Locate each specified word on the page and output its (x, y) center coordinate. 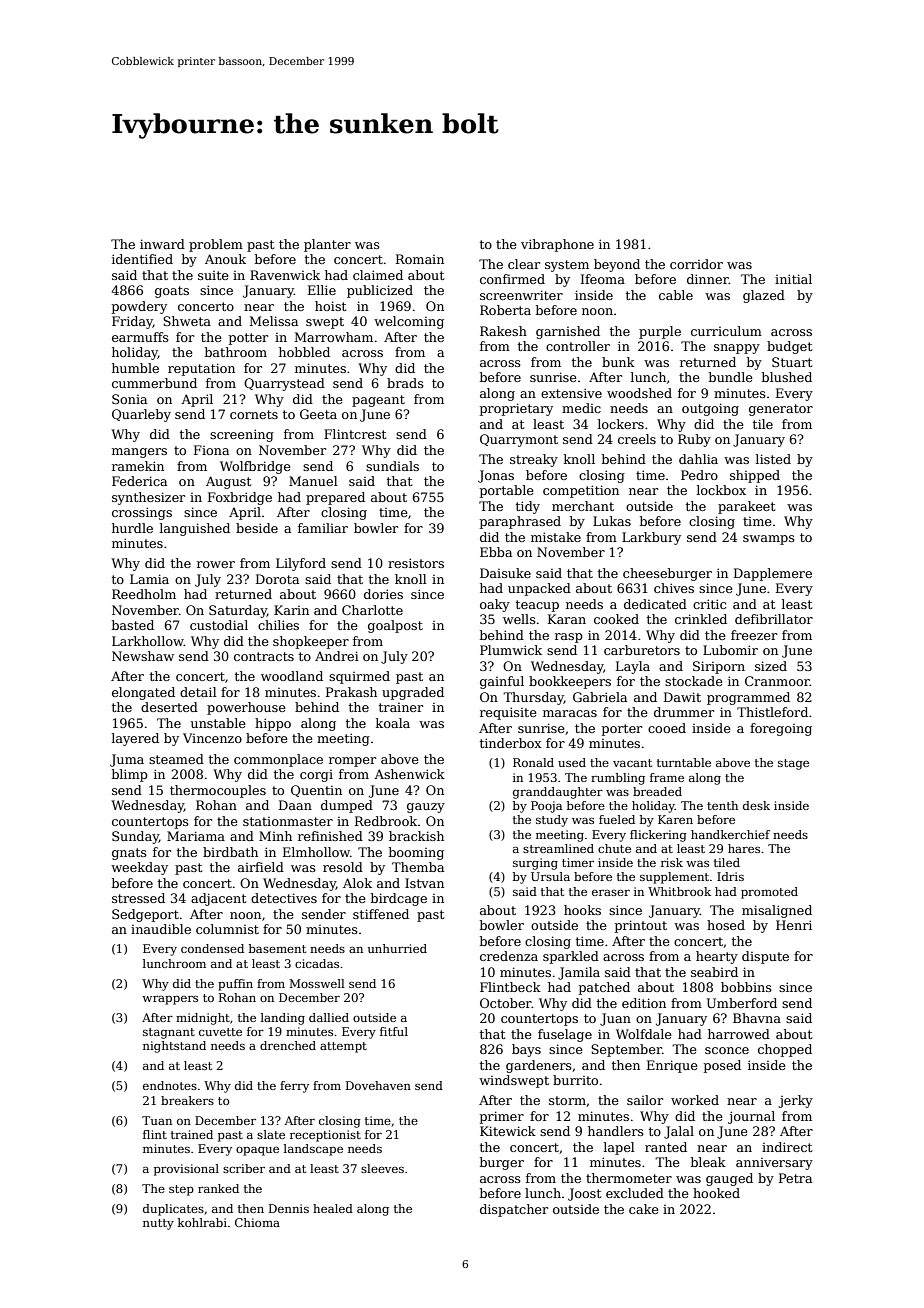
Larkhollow (148, 641)
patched (604, 988)
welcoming (409, 322)
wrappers (170, 1000)
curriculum (726, 331)
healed (333, 1208)
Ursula (550, 876)
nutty (158, 1224)
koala (393, 723)
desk (756, 805)
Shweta (187, 321)
